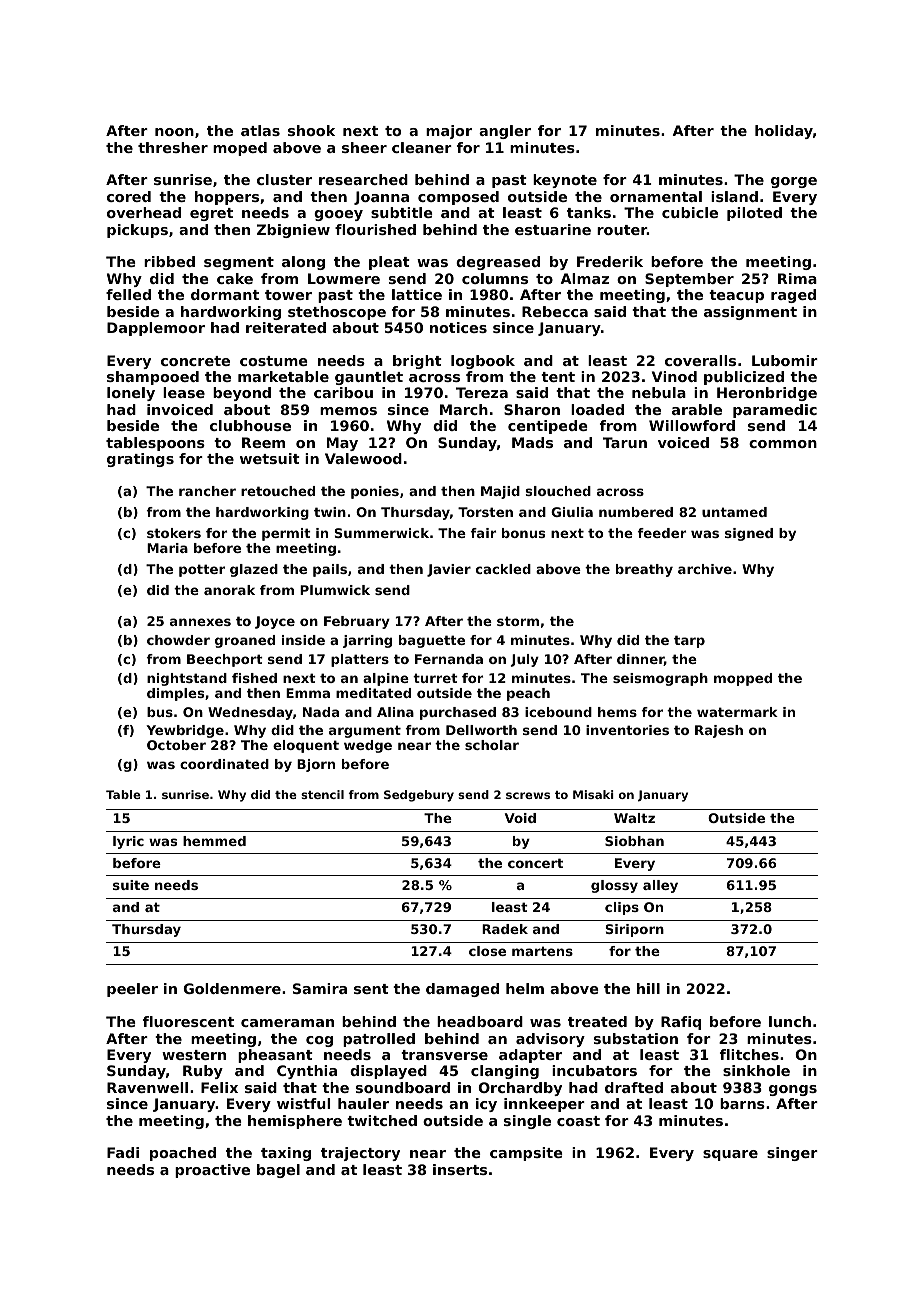 Image resolution: width=924 pixels, height=1308 pixels. What do you see at coordinates (375, 492) in the image?
I see `ponies` at bounding box center [375, 492].
